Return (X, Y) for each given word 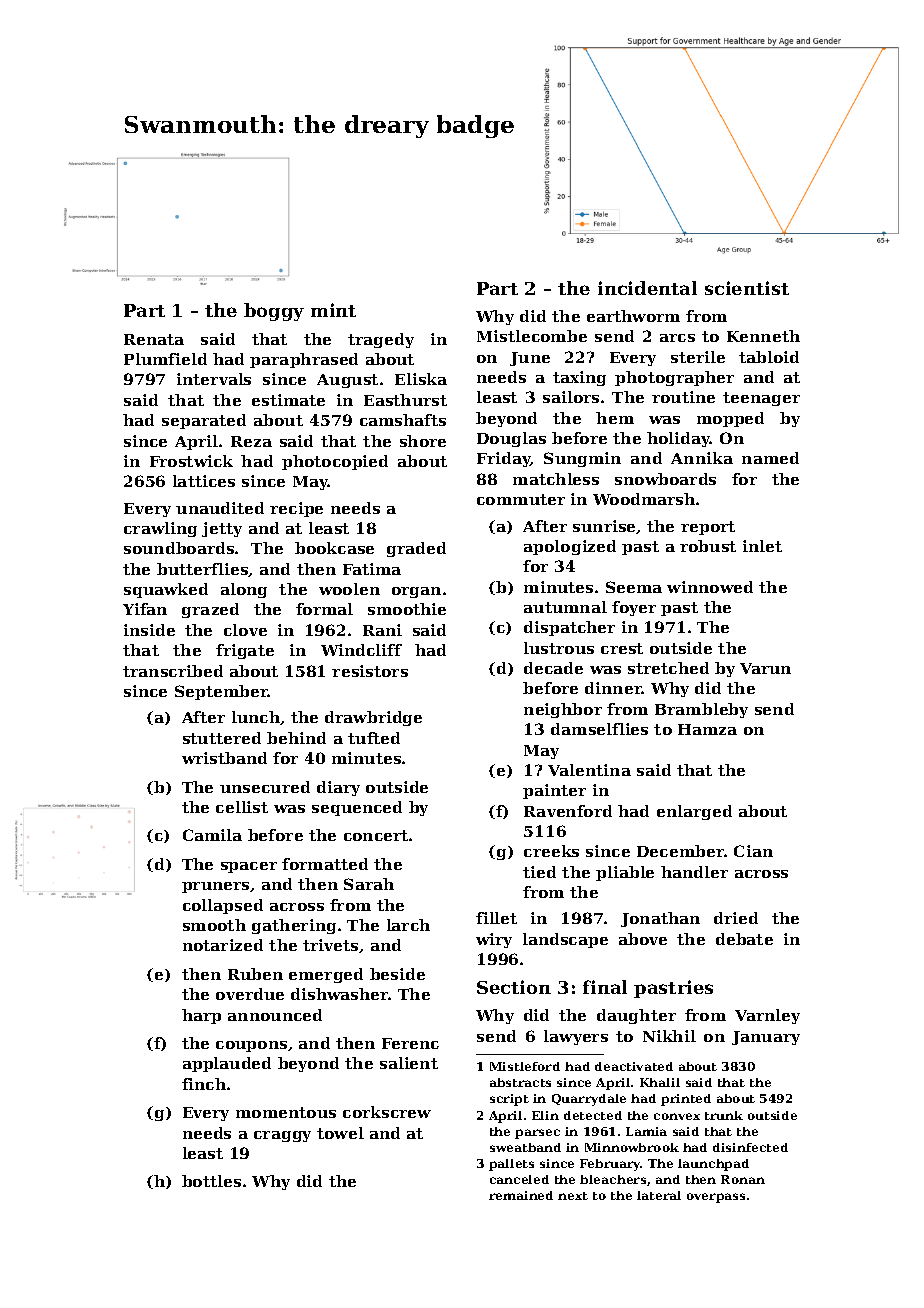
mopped (730, 419)
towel (340, 1133)
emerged (326, 975)
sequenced (357, 808)
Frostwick (191, 461)
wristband (224, 758)
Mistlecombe (532, 336)
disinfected (750, 1147)
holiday (679, 439)
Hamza (707, 729)
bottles (211, 1181)
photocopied (335, 462)
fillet (496, 918)
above (643, 939)
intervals (214, 379)
